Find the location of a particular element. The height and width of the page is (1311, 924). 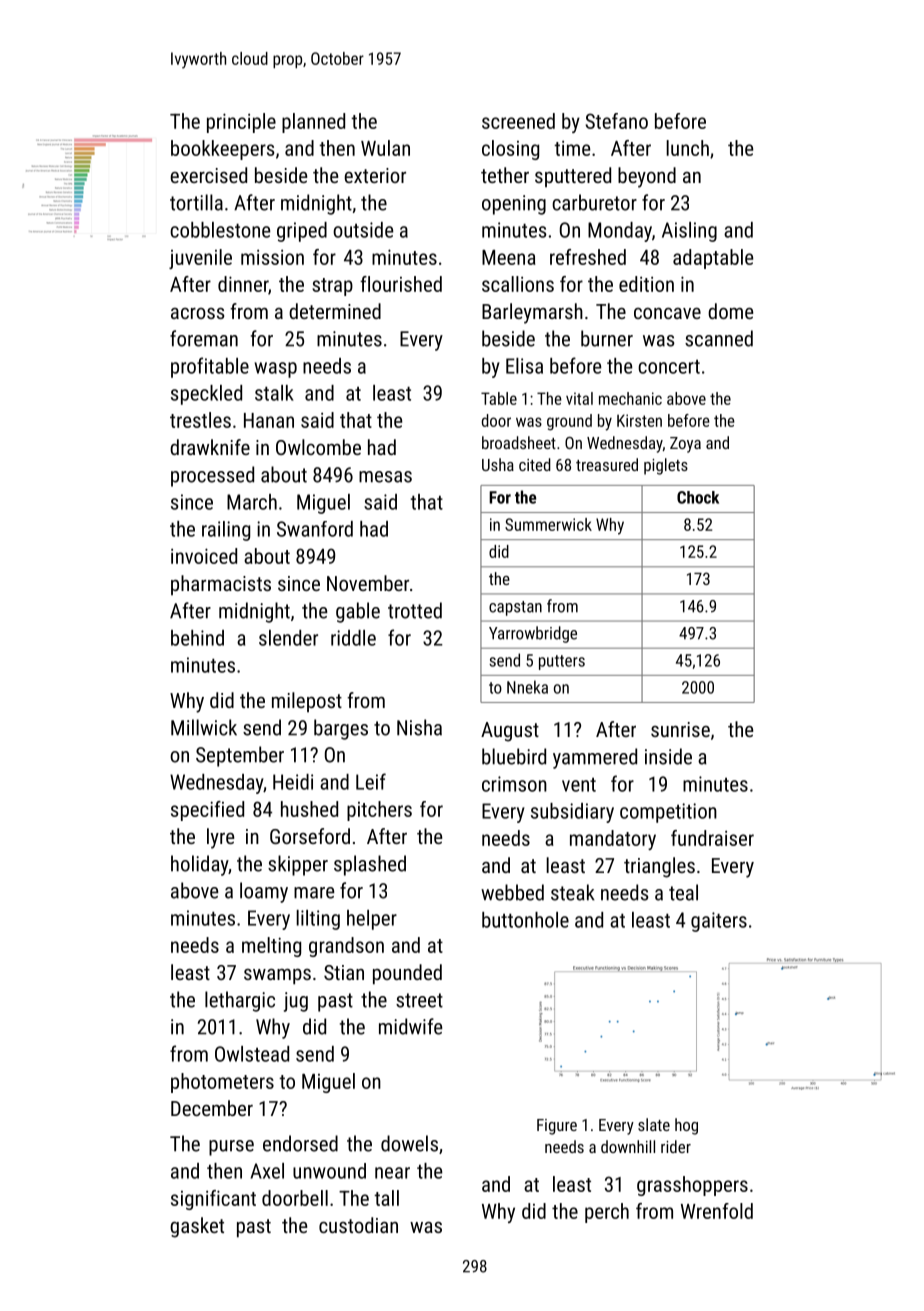

crimson is located at coordinates (514, 784).
